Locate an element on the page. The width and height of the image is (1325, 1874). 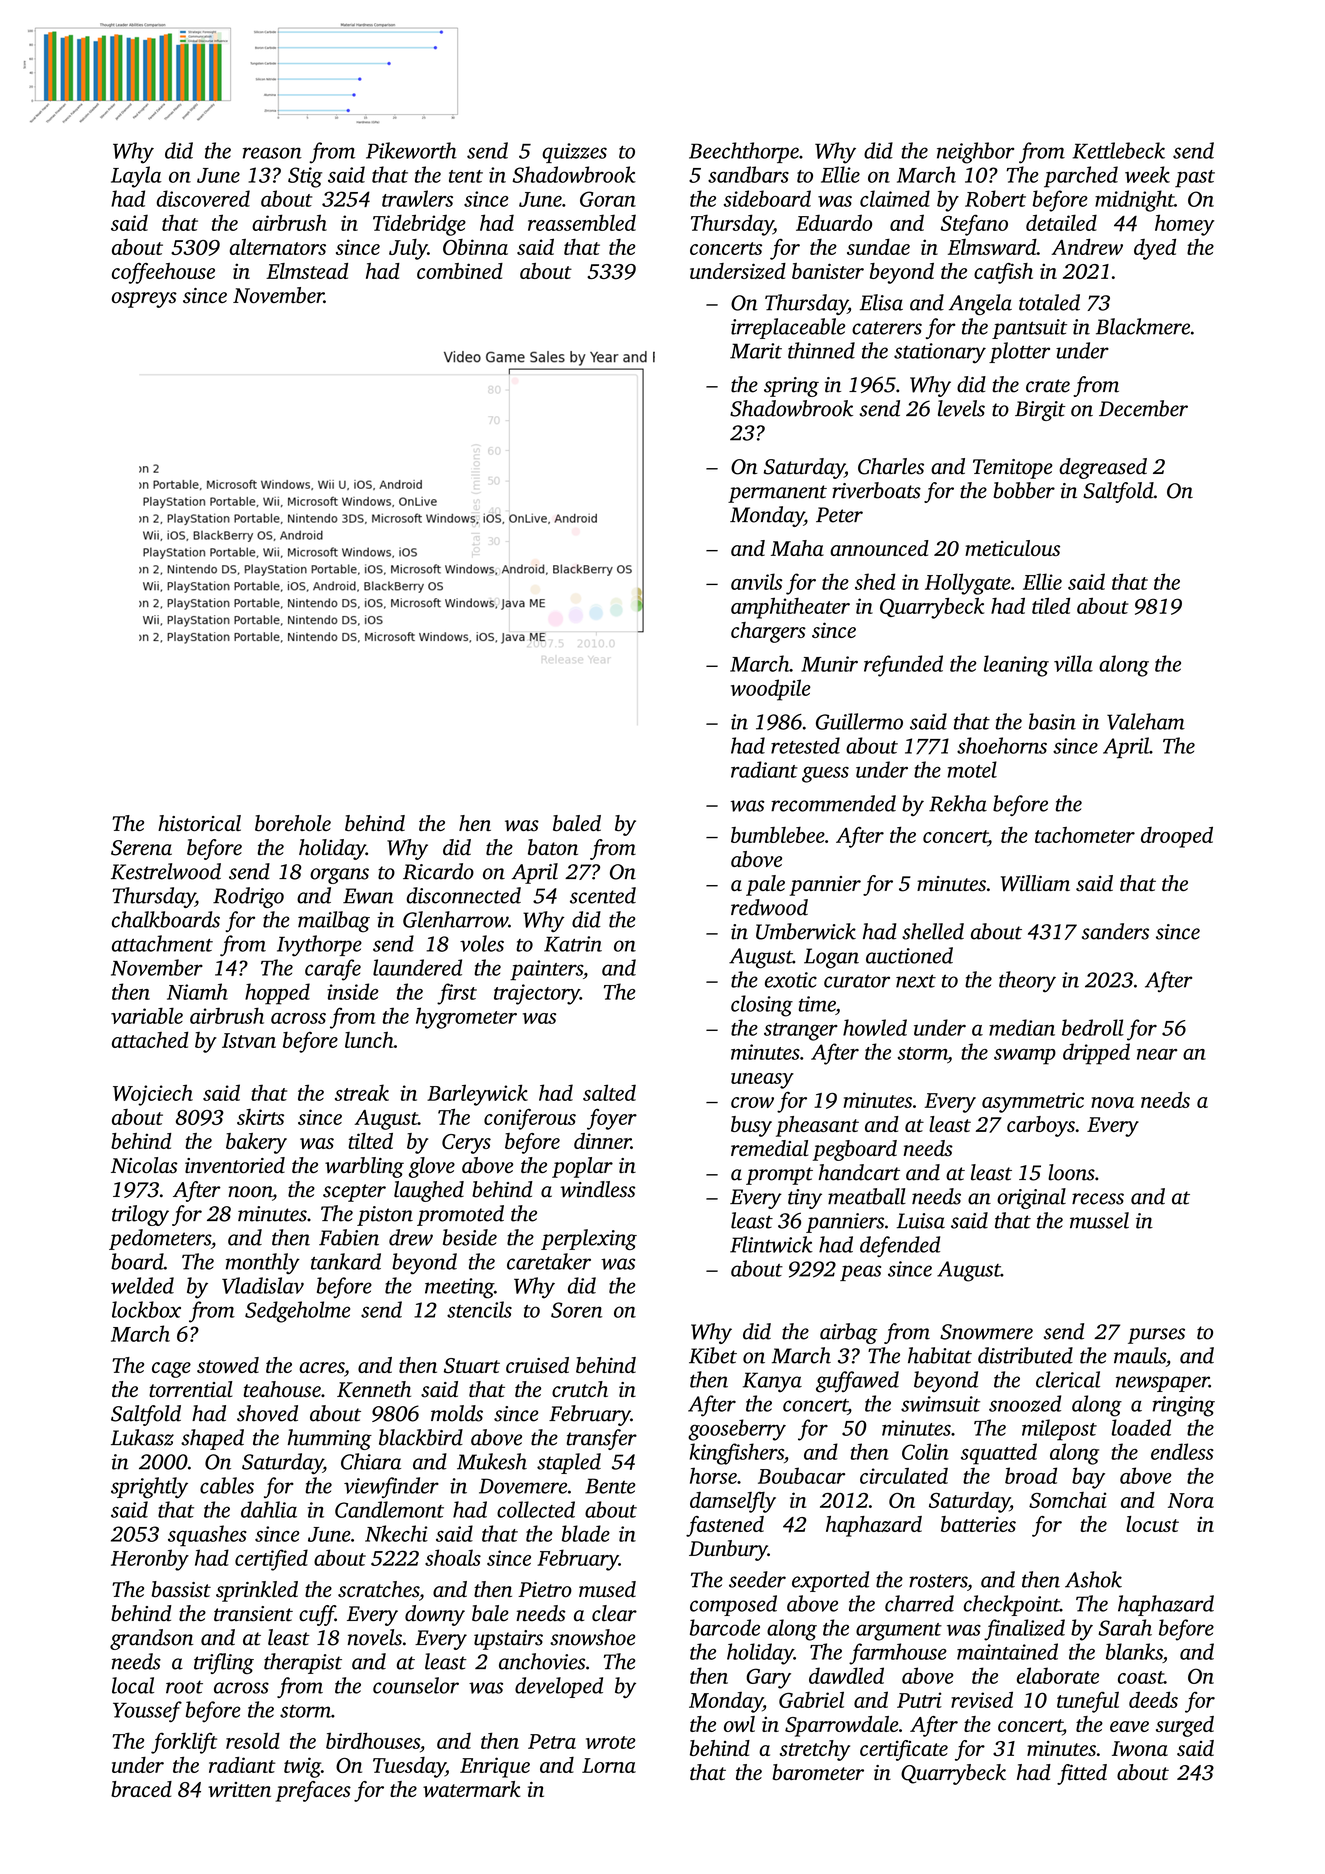
reason is located at coordinates (272, 153).
